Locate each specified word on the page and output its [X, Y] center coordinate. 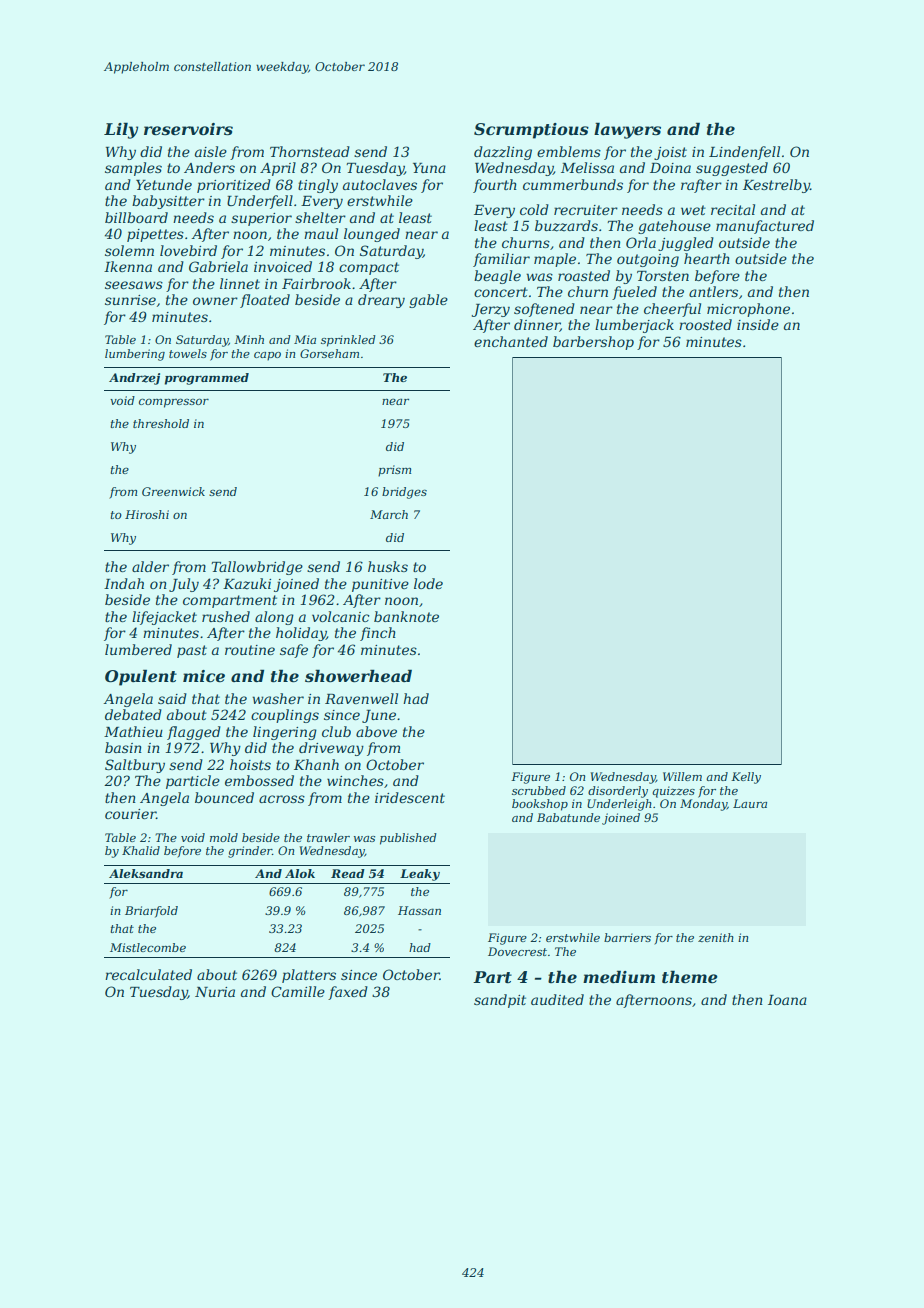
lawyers [627, 130]
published [408, 839]
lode [428, 583]
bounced [224, 797]
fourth [495, 186]
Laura [750, 803]
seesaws [134, 285]
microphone [748, 310]
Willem [682, 776]
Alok [300, 873]
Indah [124, 583]
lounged [372, 235]
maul [321, 233]
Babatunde [568, 817]
